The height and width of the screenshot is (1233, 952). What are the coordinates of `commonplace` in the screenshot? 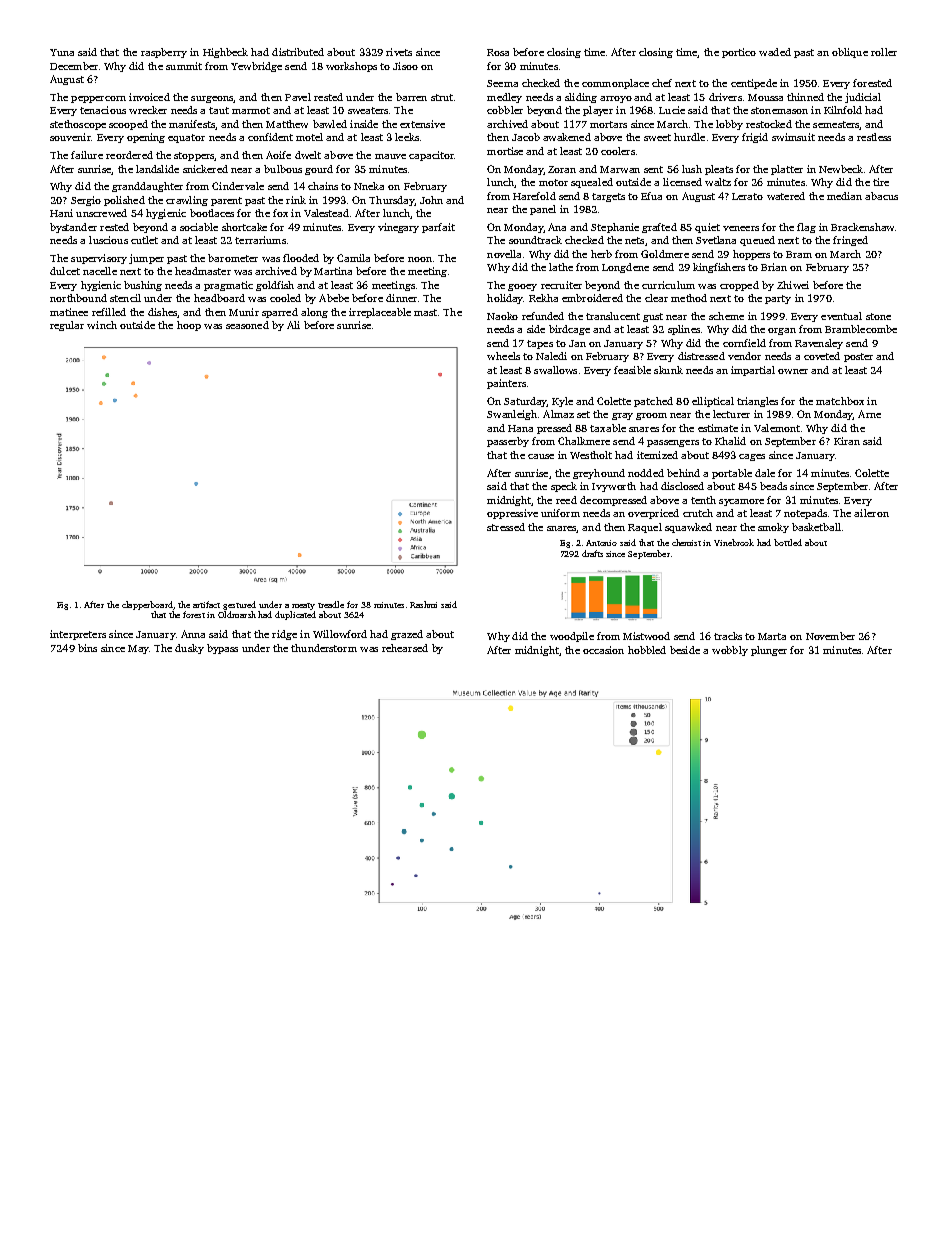 It's located at (615, 84).
